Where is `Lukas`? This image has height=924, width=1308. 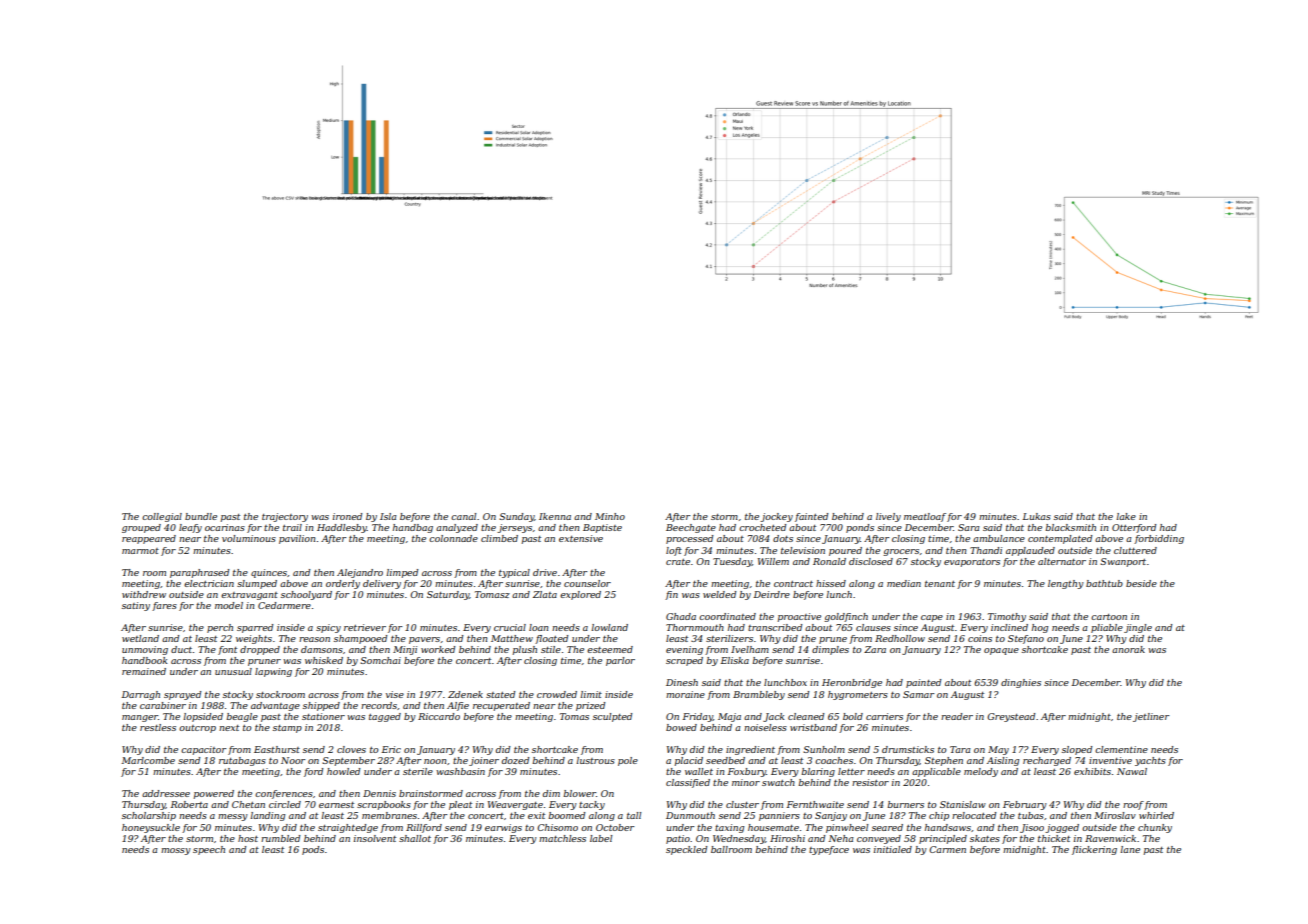 Lukas is located at coordinates (1037, 516).
